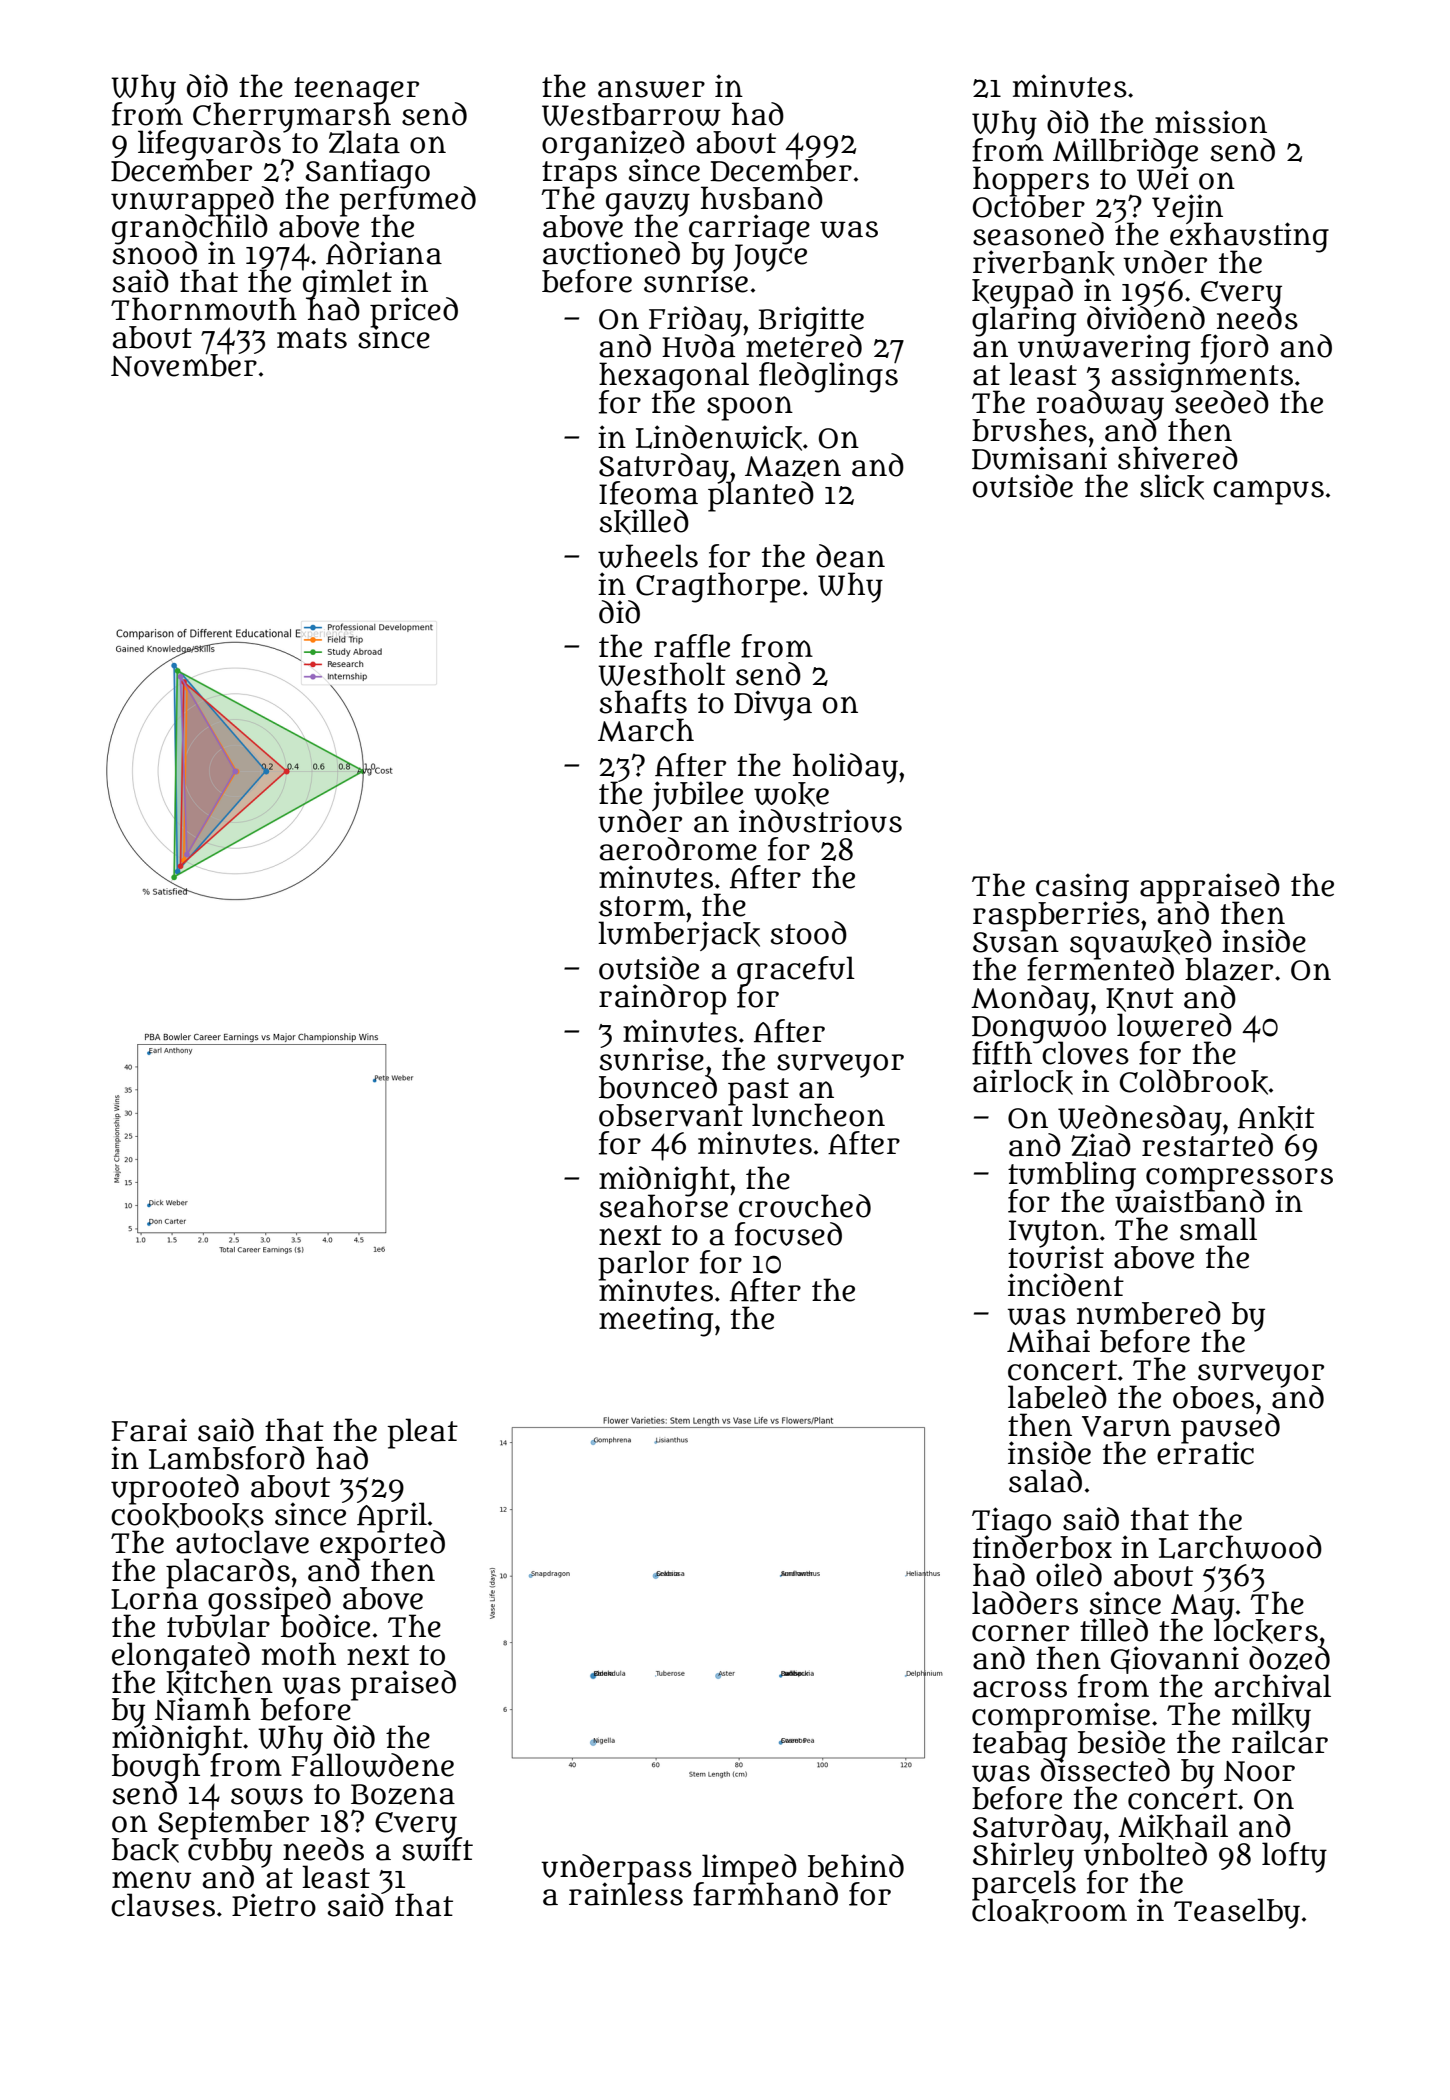 This document has height=2100, width=1450. What do you see at coordinates (187, 1515) in the document?
I see `cookbooks` at bounding box center [187, 1515].
